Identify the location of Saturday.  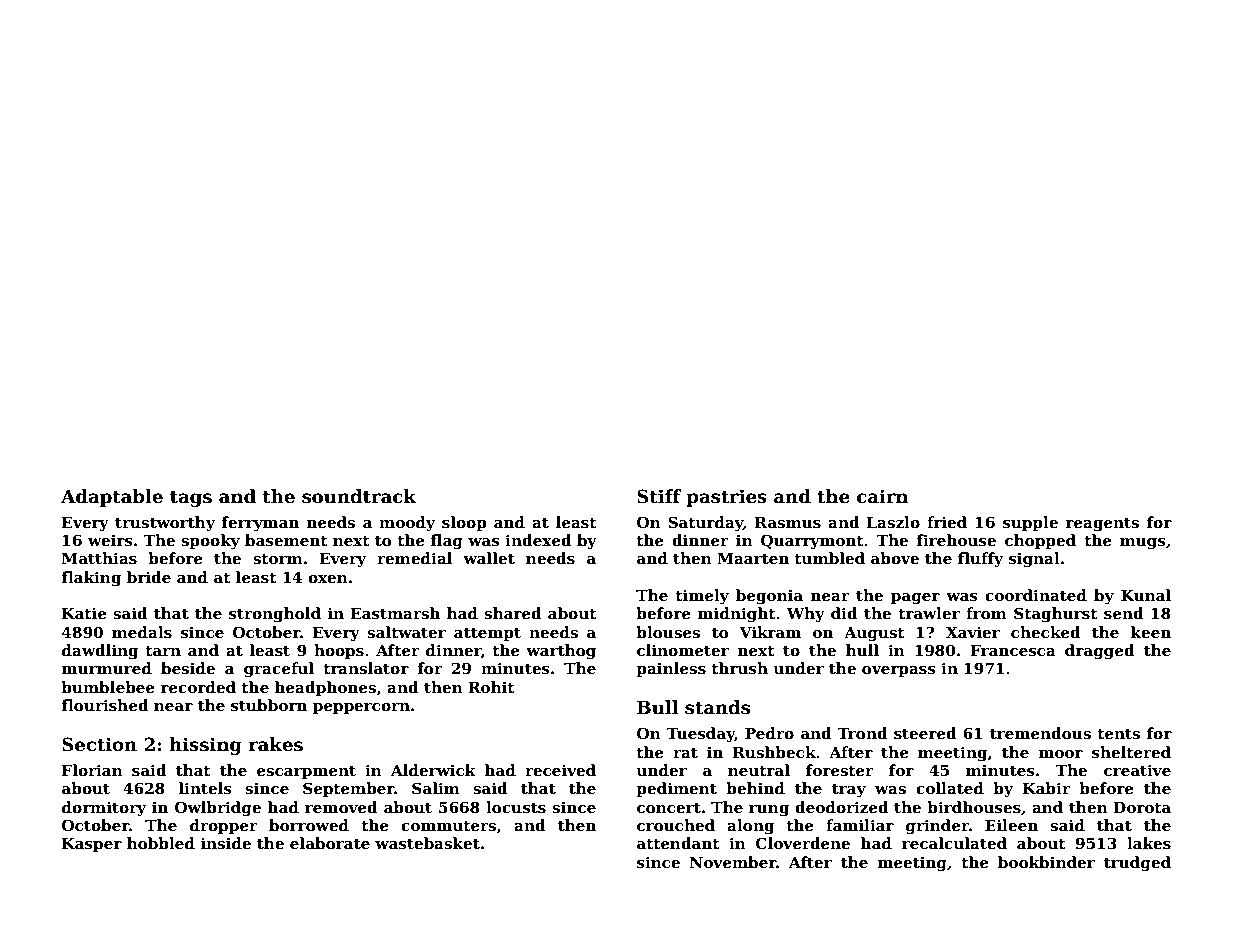
(705, 524).
